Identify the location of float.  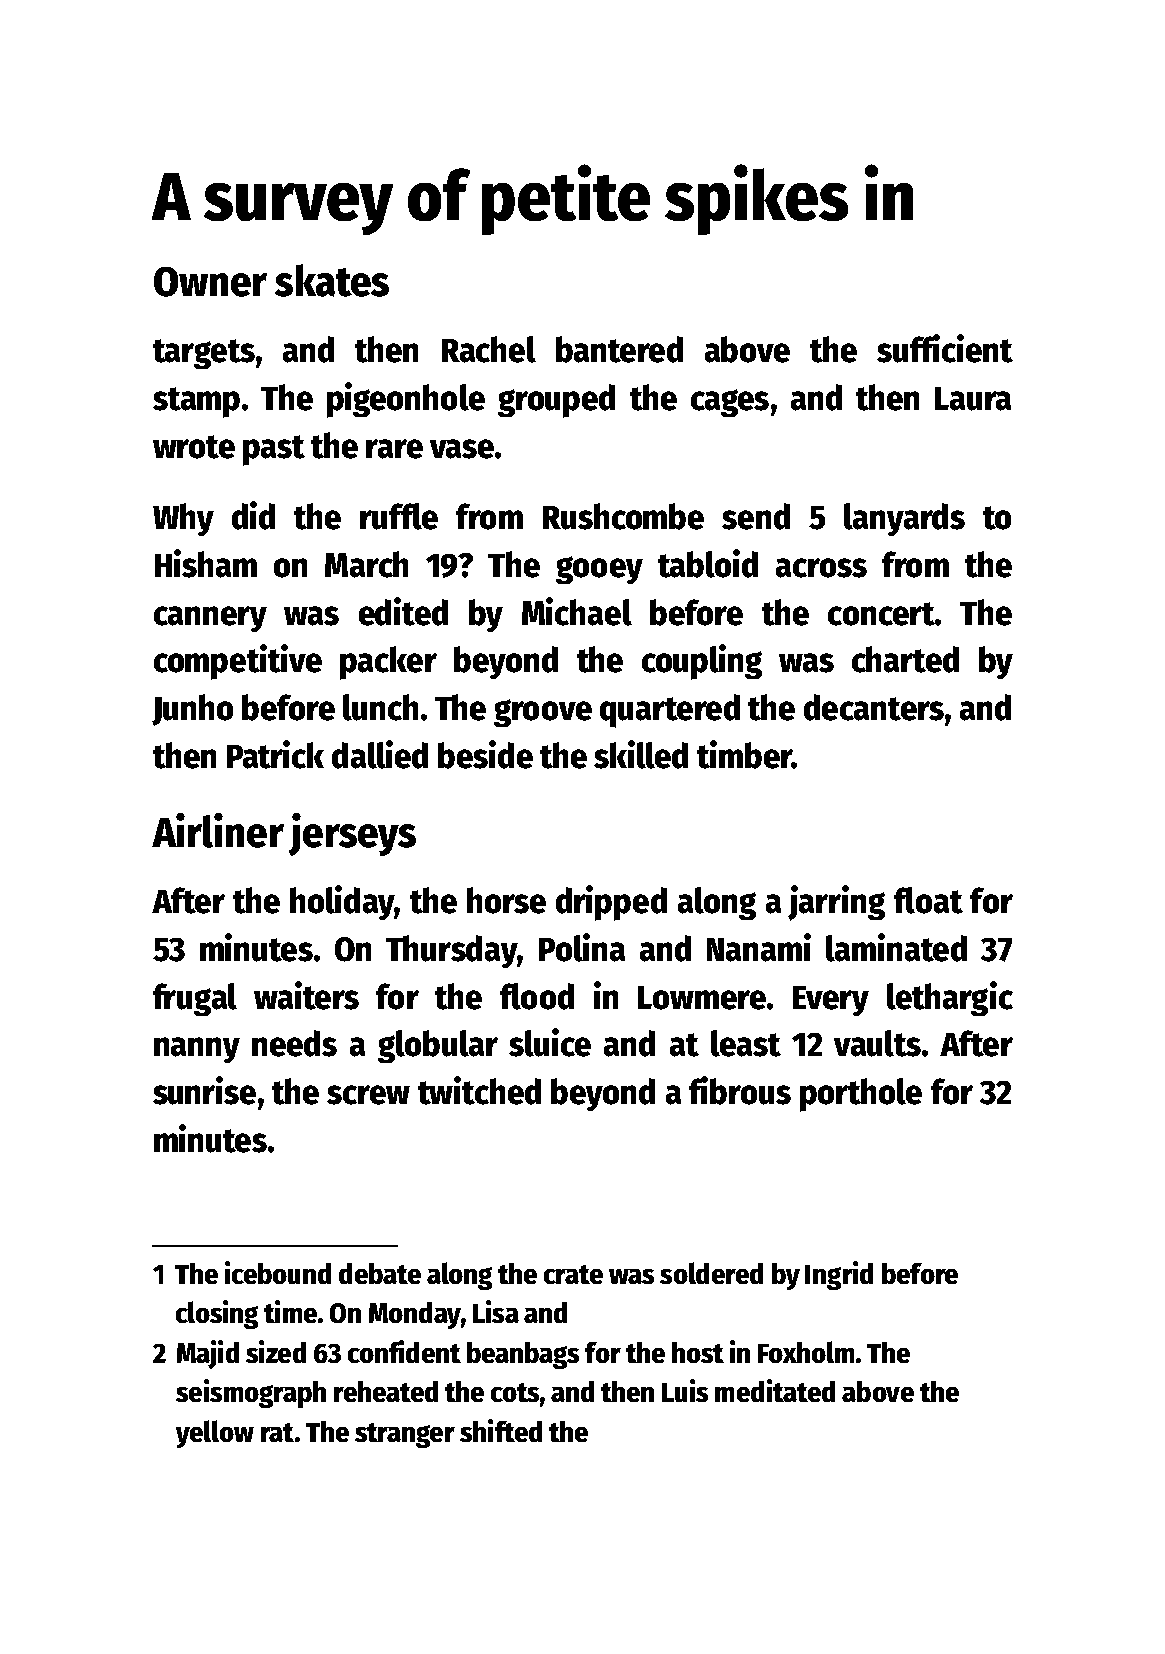
(928, 900).
